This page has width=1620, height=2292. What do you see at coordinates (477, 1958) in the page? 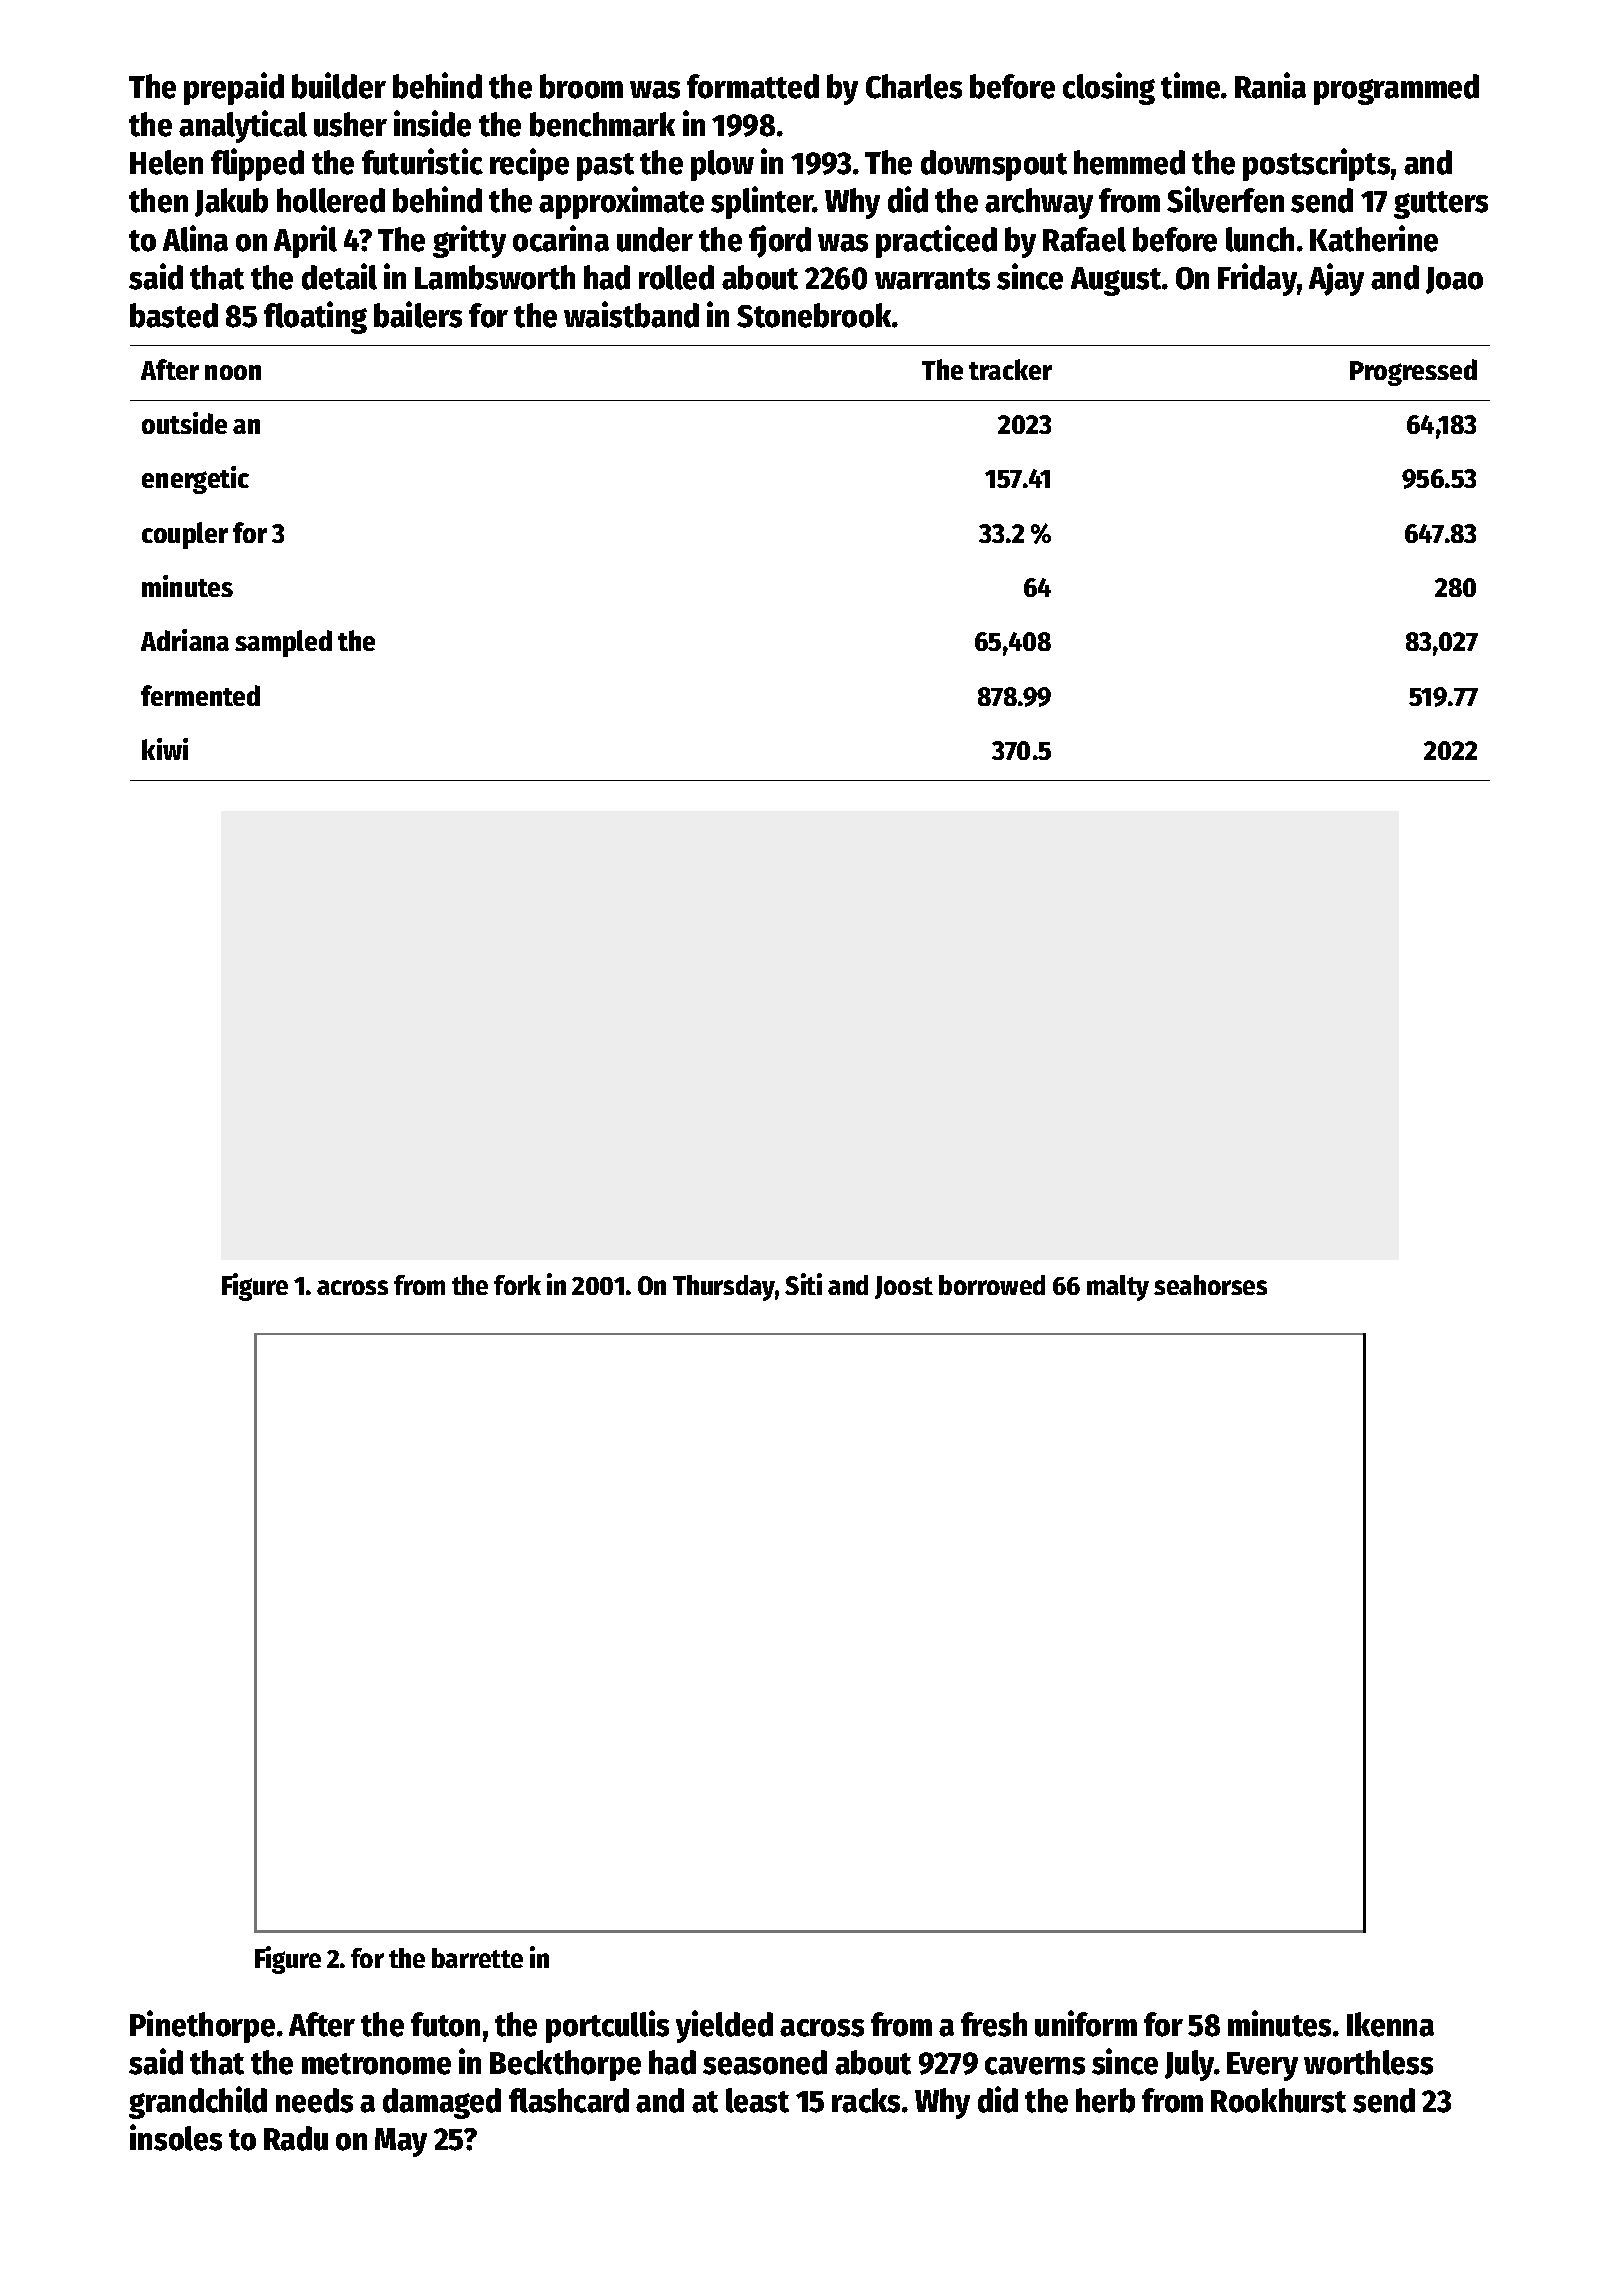
I see `barrette` at bounding box center [477, 1958].
